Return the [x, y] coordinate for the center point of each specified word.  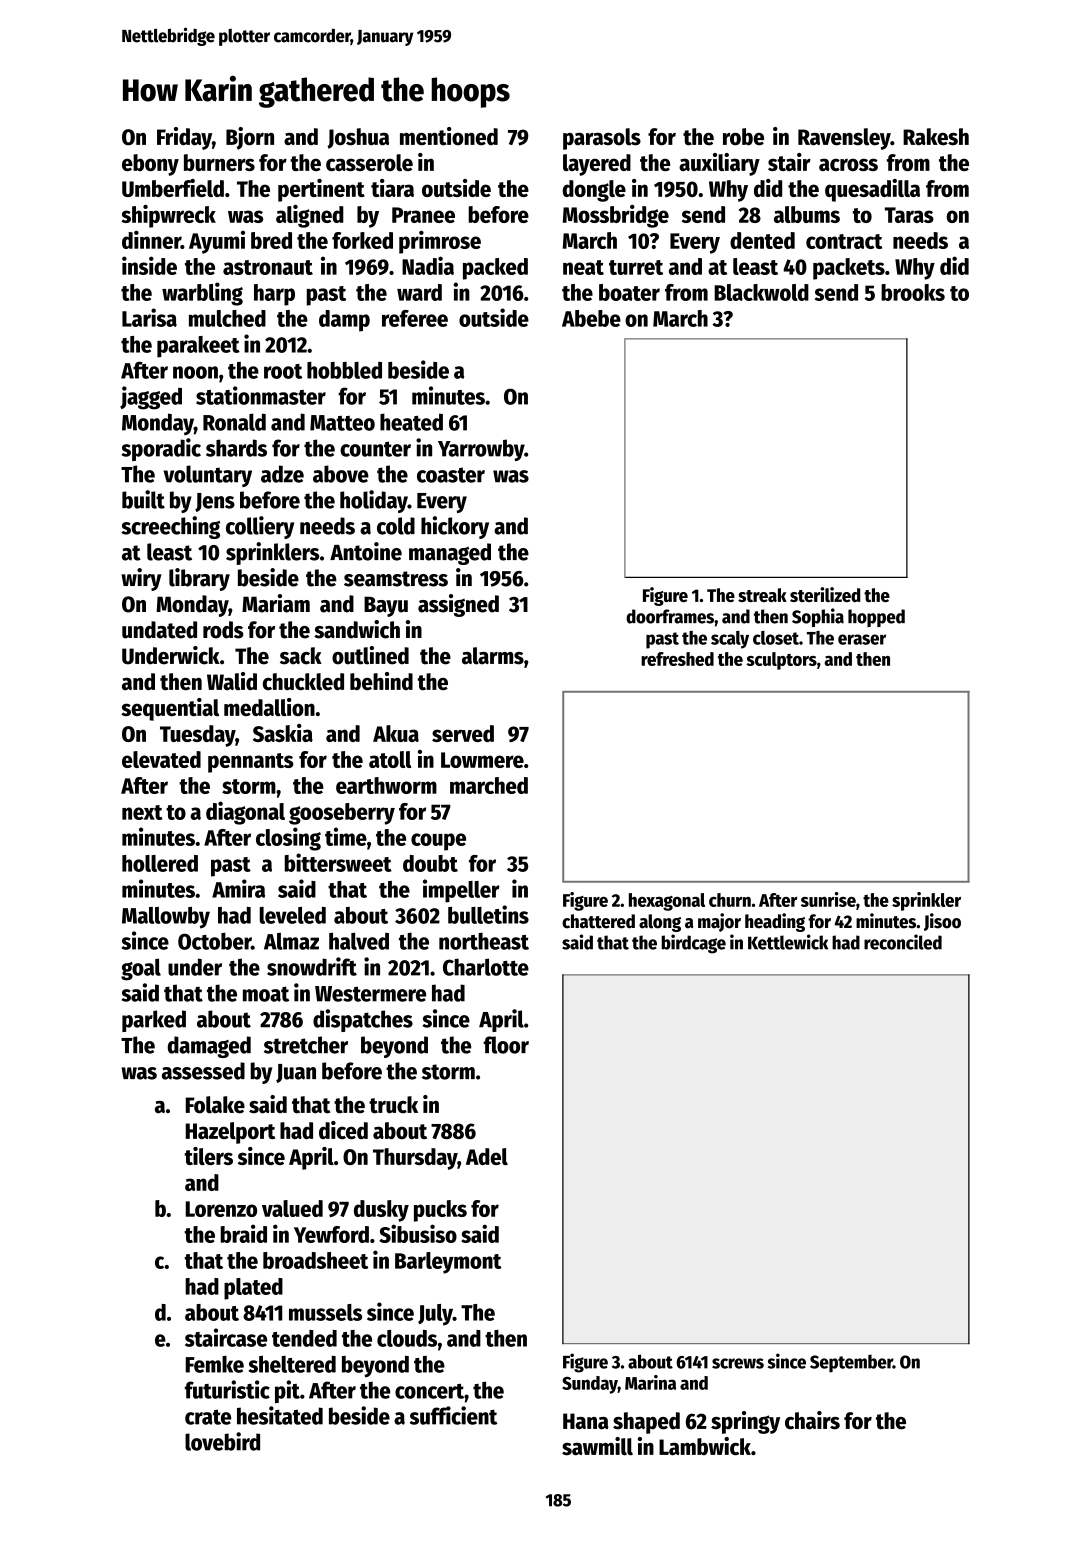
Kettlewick [788, 942]
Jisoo [942, 922]
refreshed [677, 659]
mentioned [449, 136]
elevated [161, 759]
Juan [296, 1073]
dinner [151, 239]
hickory [455, 527]
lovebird [222, 1441]
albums [807, 214]
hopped [876, 618]
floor [506, 1045]
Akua [396, 733]
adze [282, 474]
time [346, 836]
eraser [862, 639]
